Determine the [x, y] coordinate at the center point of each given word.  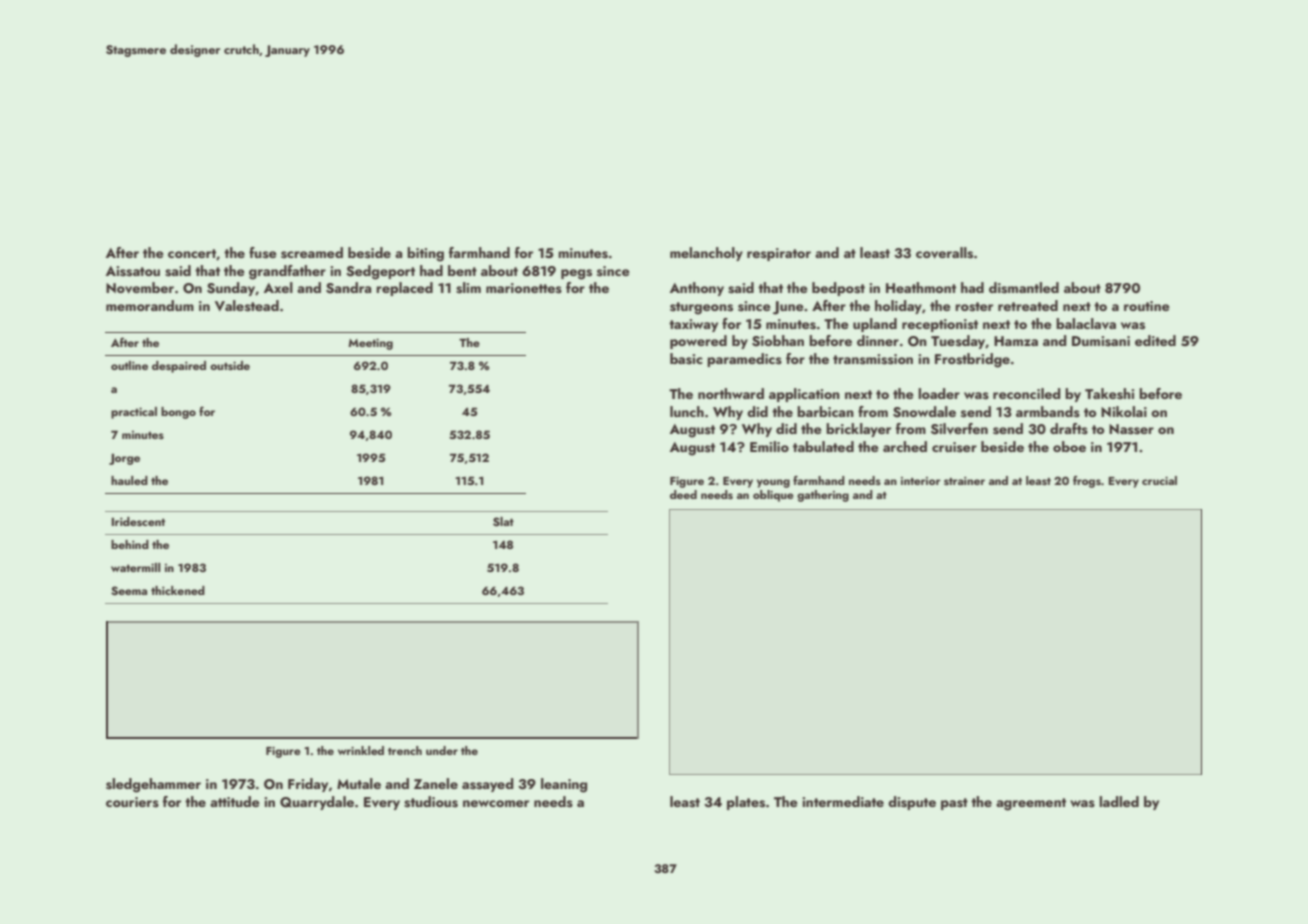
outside [230, 365]
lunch [687, 411]
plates [746, 803]
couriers [132, 802]
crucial [1159, 480]
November [140, 288]
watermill [136, 567]
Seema [129, 590]
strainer [964, 481]
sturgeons [701, 308]
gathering [823, 496]
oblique [773, 496]
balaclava [1086, 324]
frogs [1087, 482]
